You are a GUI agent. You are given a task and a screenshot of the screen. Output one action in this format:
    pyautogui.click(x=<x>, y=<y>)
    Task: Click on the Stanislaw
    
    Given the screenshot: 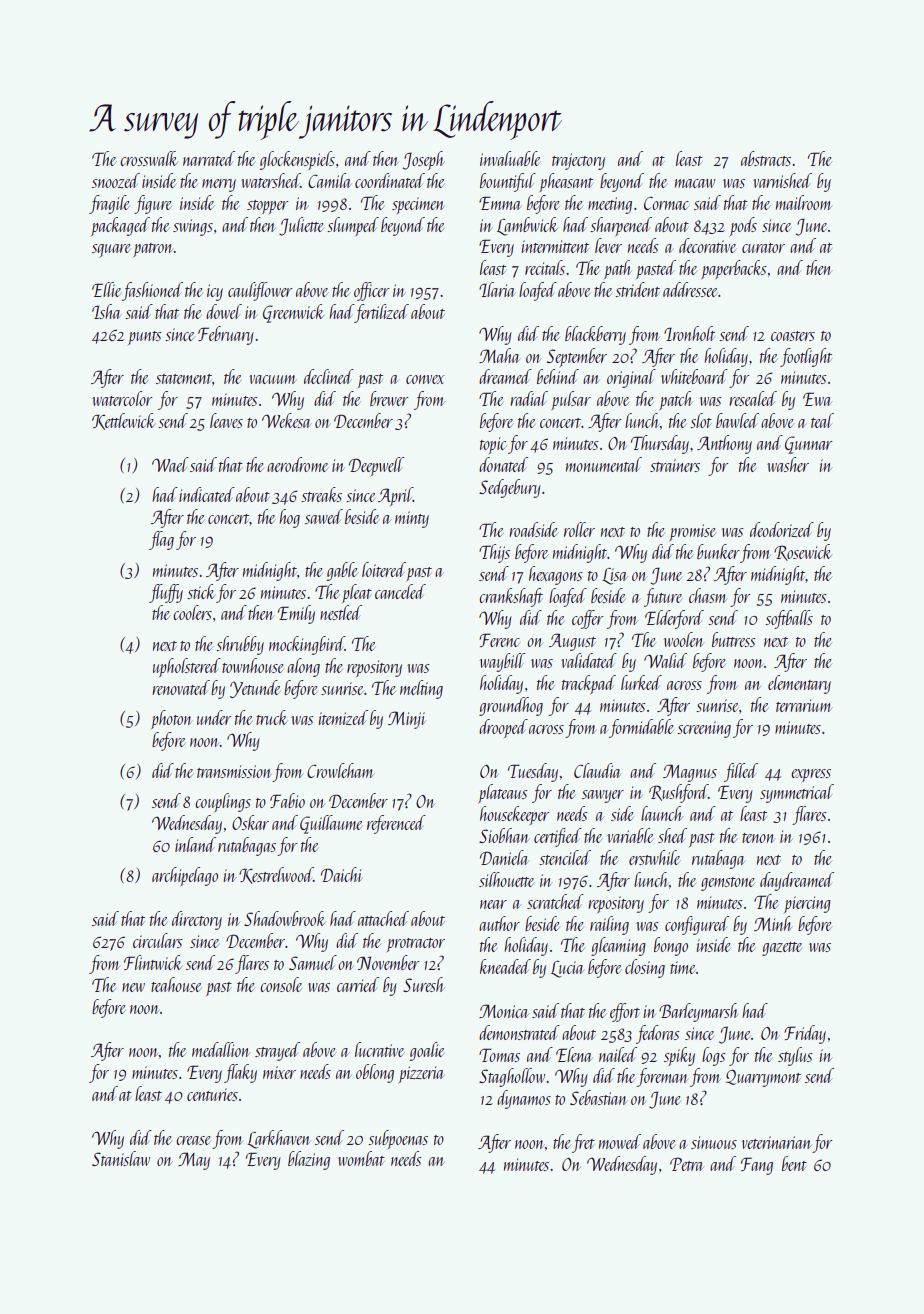 What is the action you would take?
    pyautogui.click(x=121, y=1158)
